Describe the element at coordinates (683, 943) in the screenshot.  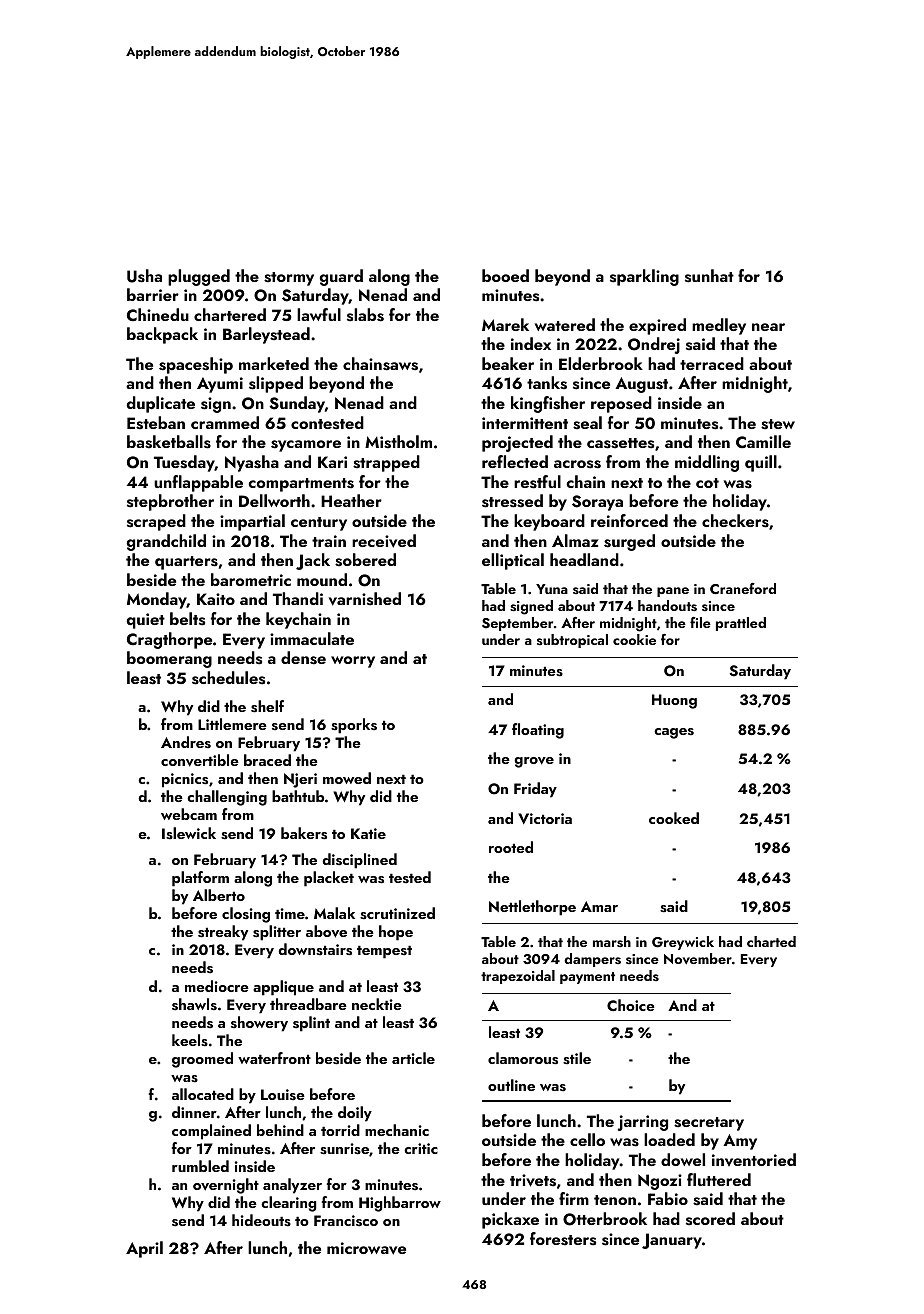
I see `Greywick` at that location.
